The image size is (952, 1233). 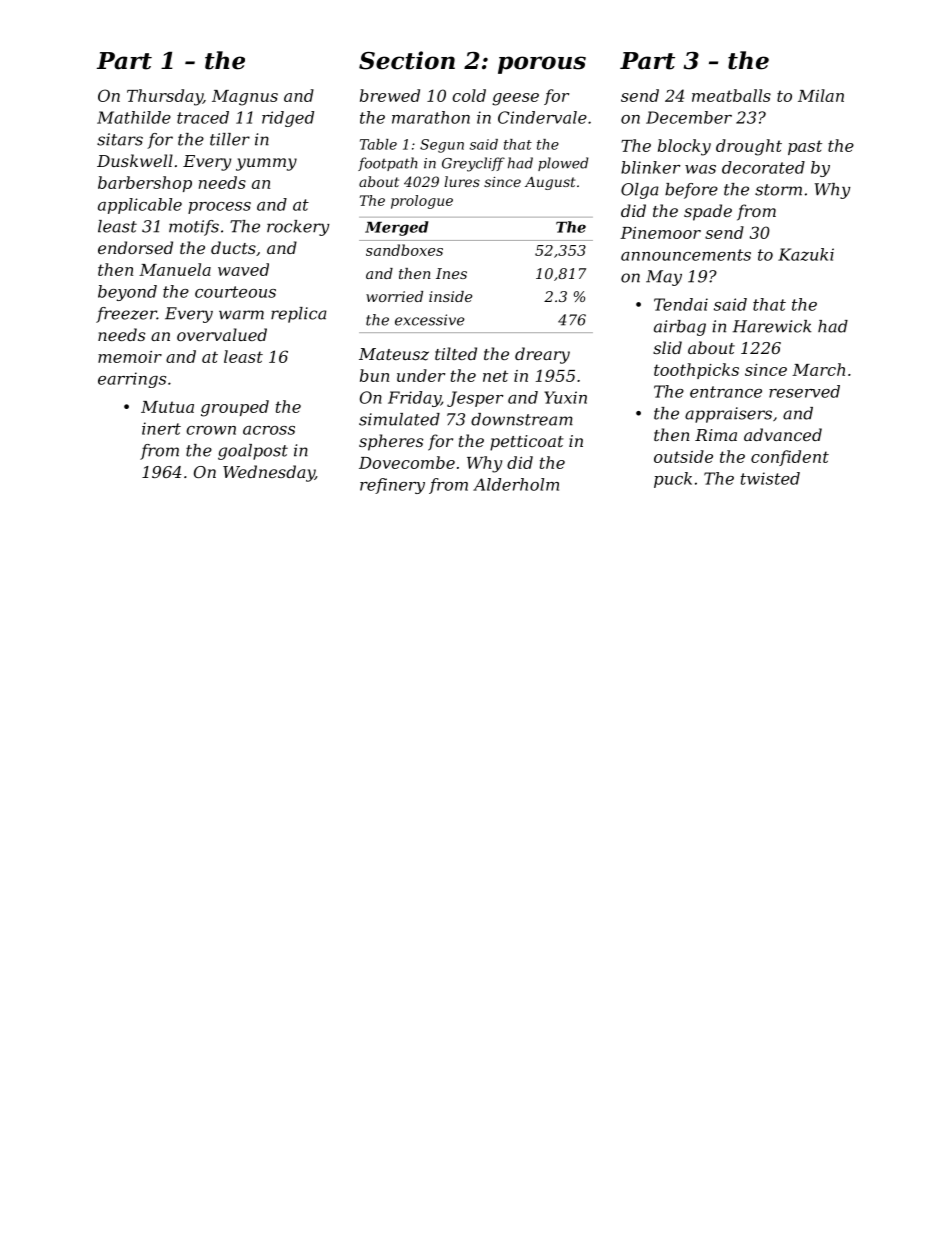 I want to click on Alderholm, so click(x=516, y=484).
